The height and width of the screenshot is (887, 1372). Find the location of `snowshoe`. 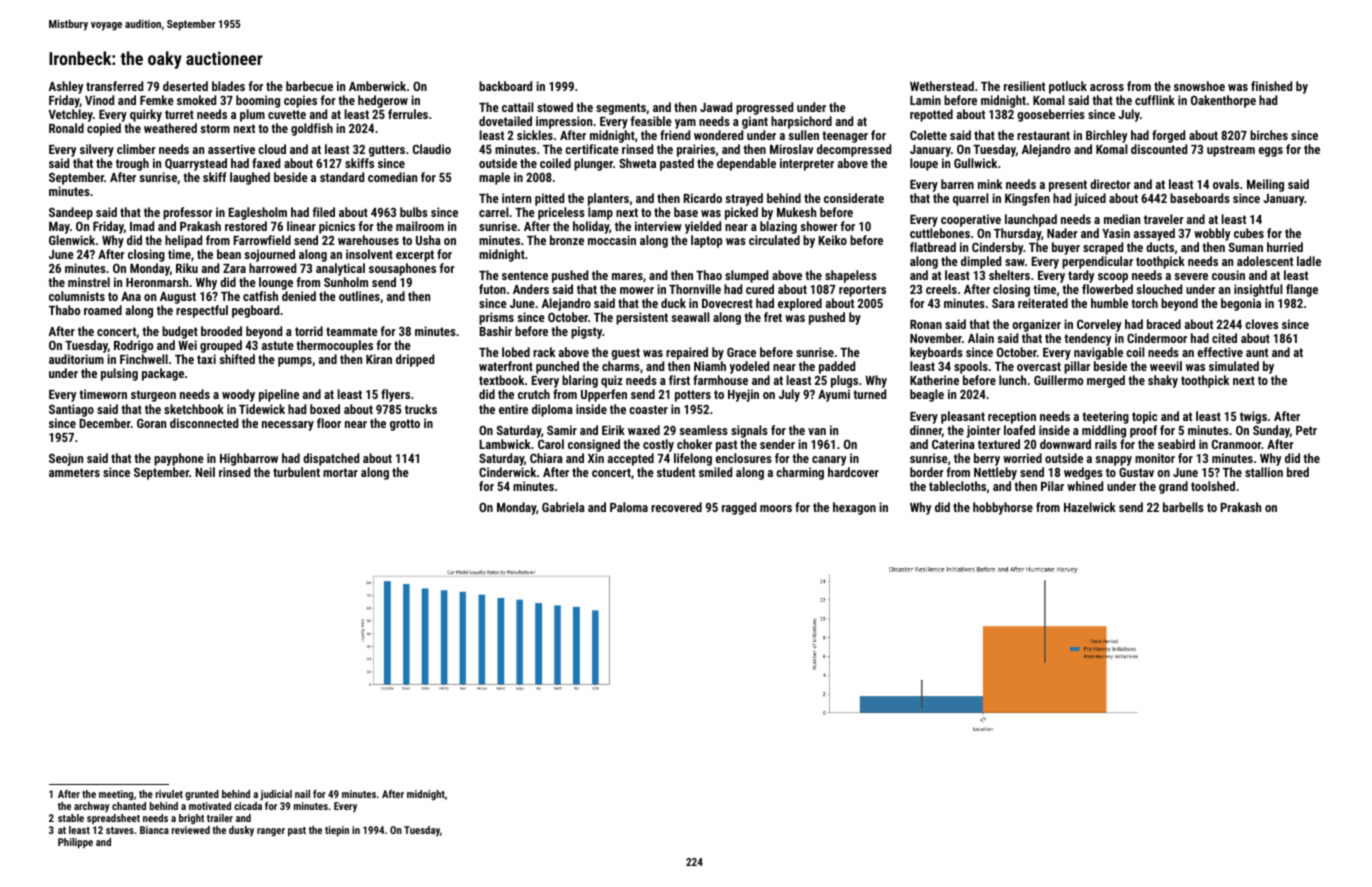

snowshoe is located at coordinates (1199, 86).
